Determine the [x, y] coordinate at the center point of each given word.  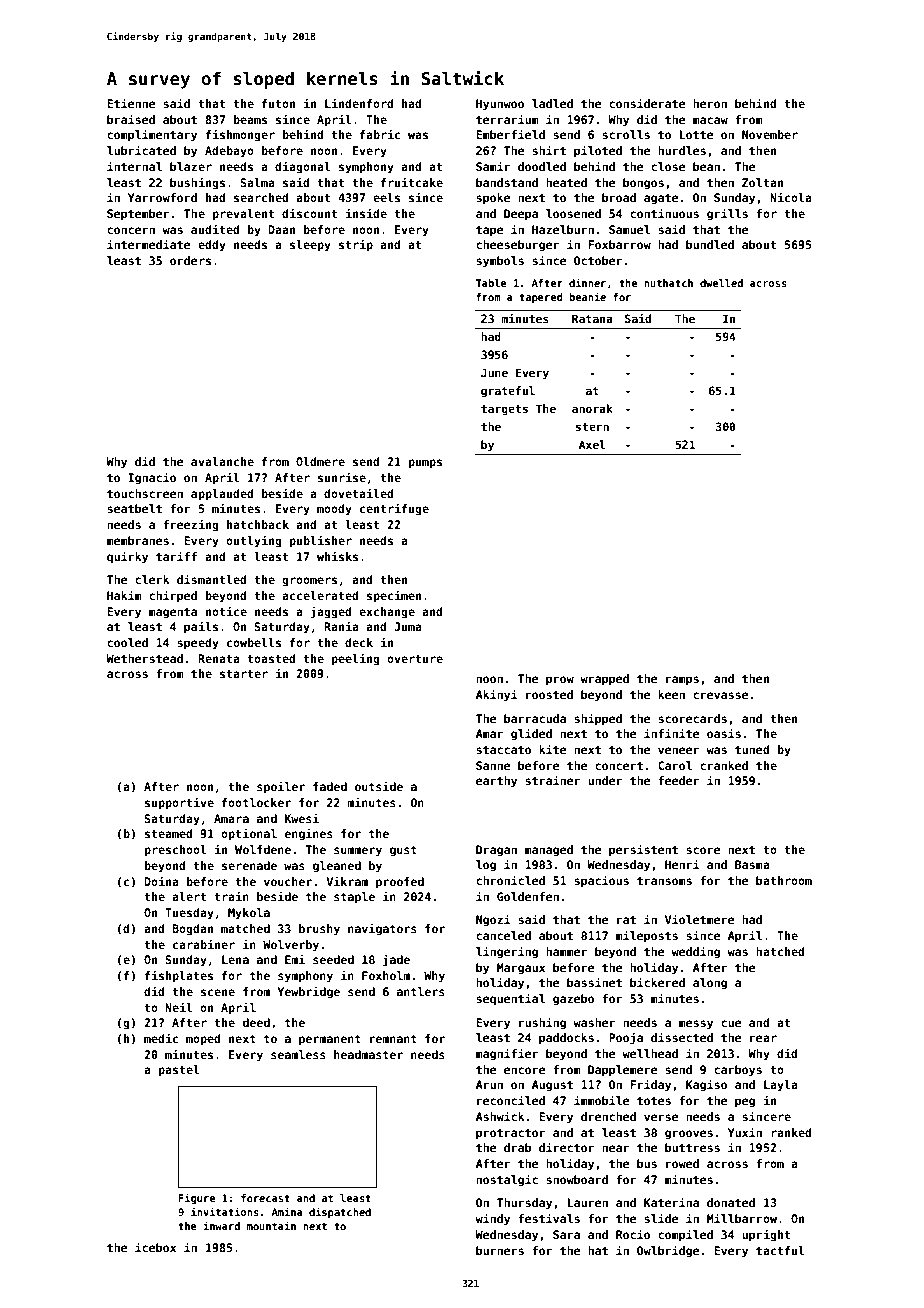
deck [359, 642]
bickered [657, 982]
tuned [752, 749]
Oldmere [320, 461]
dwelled [721, 283]
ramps [682, 681]
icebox [155, 1247]
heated [566, 182]
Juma [408, 626]
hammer [567, 951]
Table [491, 283]
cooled [127, 642]
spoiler [281, 787]
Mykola [249, 914]
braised [131, 119]
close [668, 166]
